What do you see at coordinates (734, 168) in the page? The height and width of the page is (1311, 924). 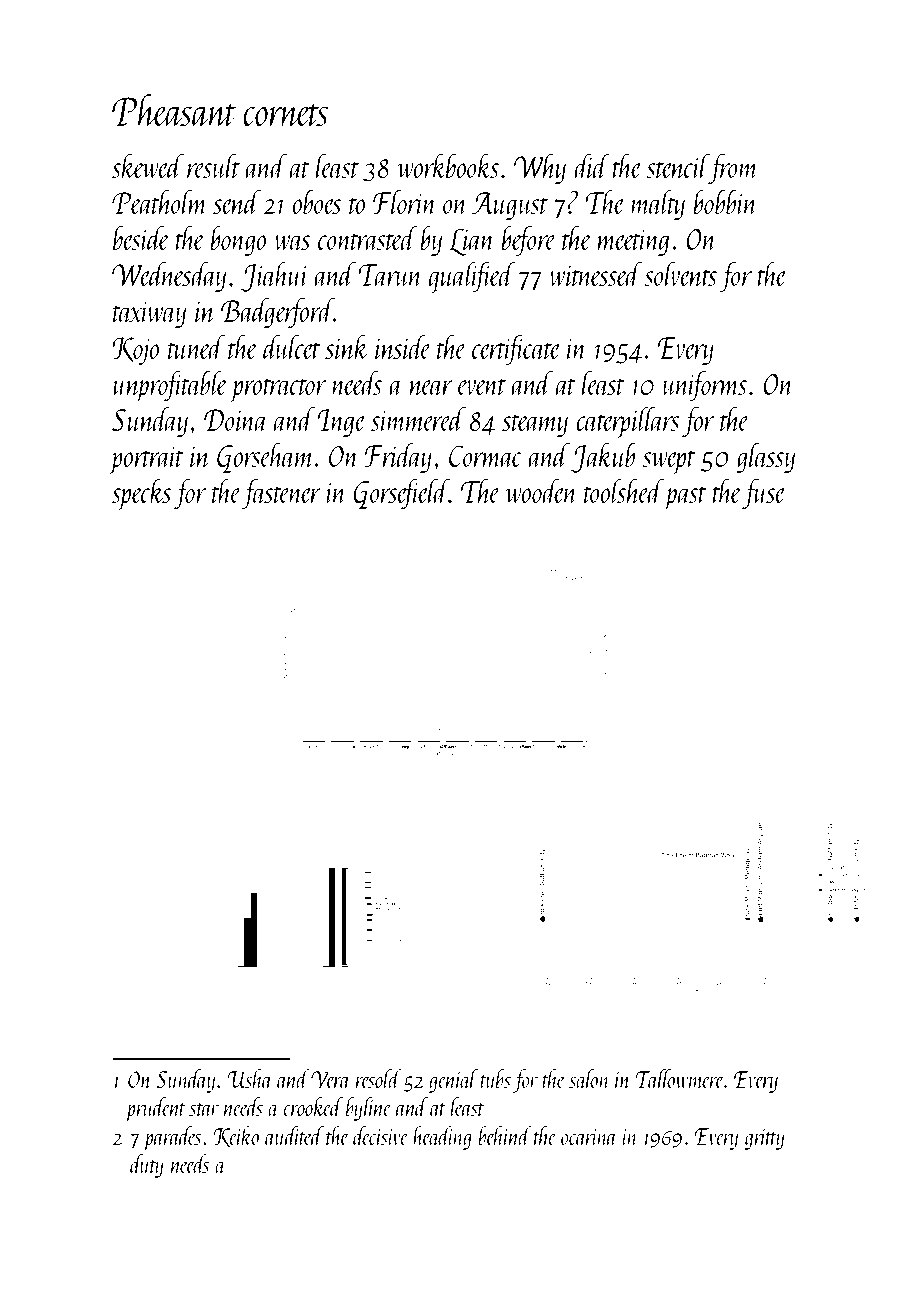 I see `from` at bounding box center [734, 168].
